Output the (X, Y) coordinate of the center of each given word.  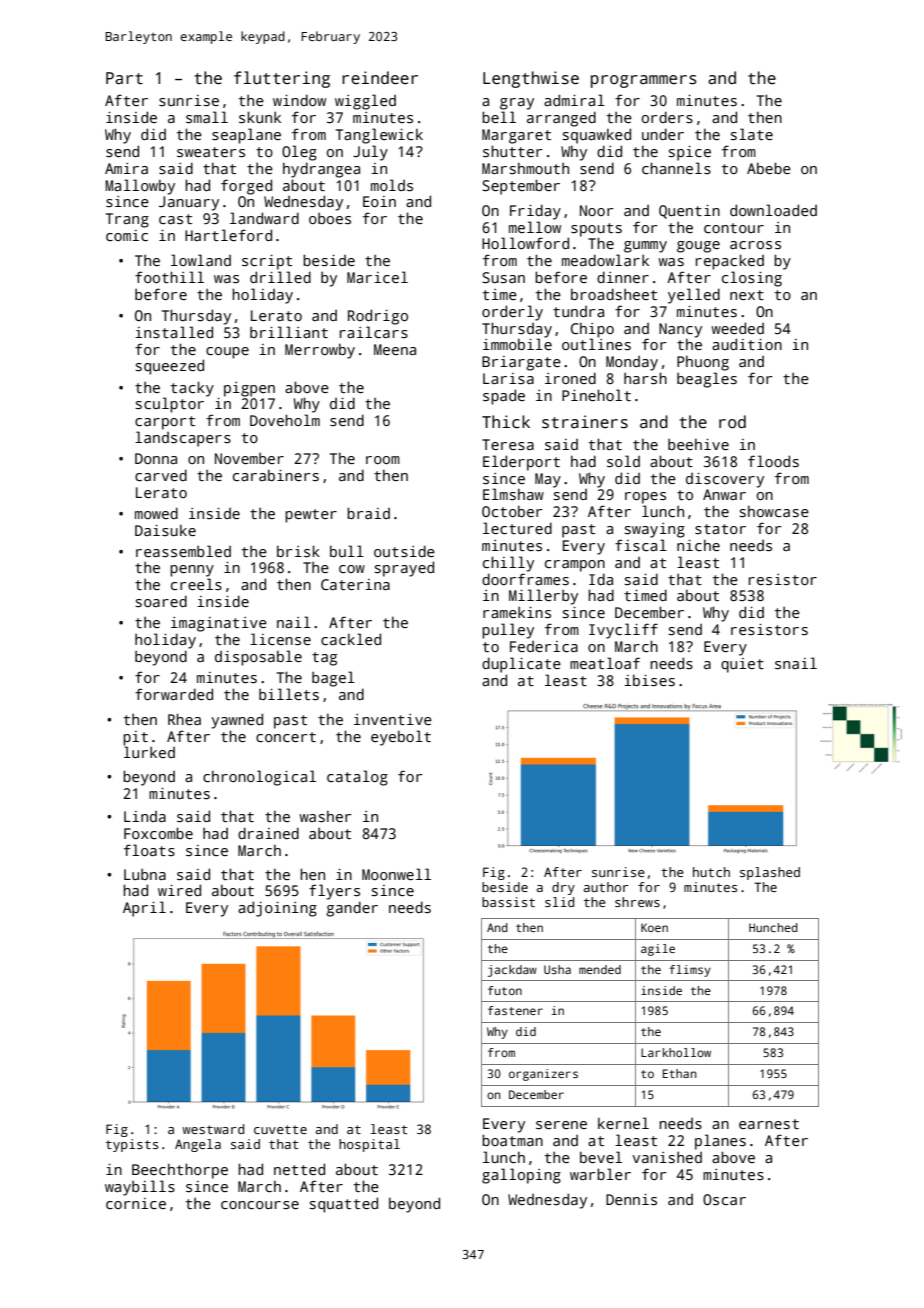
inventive (393, 719)
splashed (770, 873)
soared (161, 601)
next (747, 295)
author (606, 887)
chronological (259, 778)
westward (213, 1129)
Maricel (377, 277)
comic (127, 235)
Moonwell (396, 874)
